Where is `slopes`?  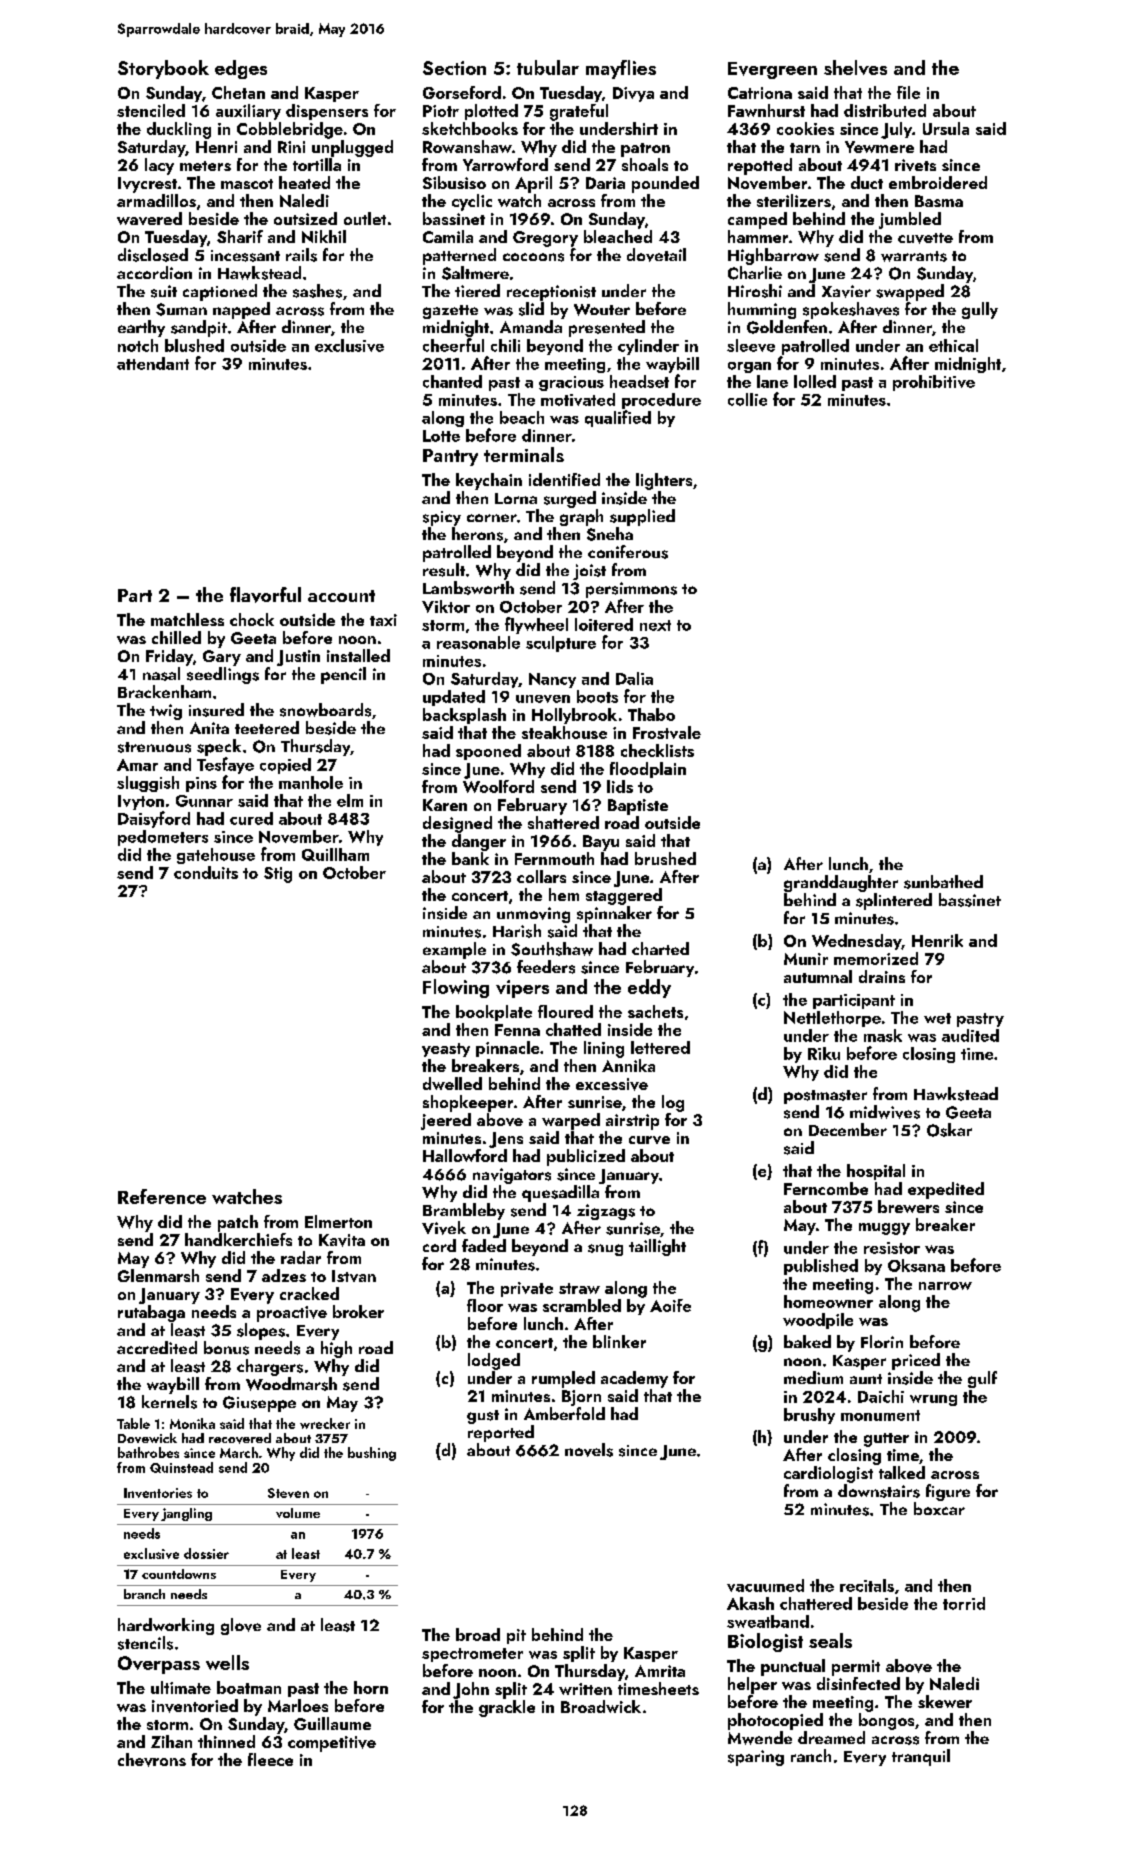 slopes is located at coordinates (261, 1331).
